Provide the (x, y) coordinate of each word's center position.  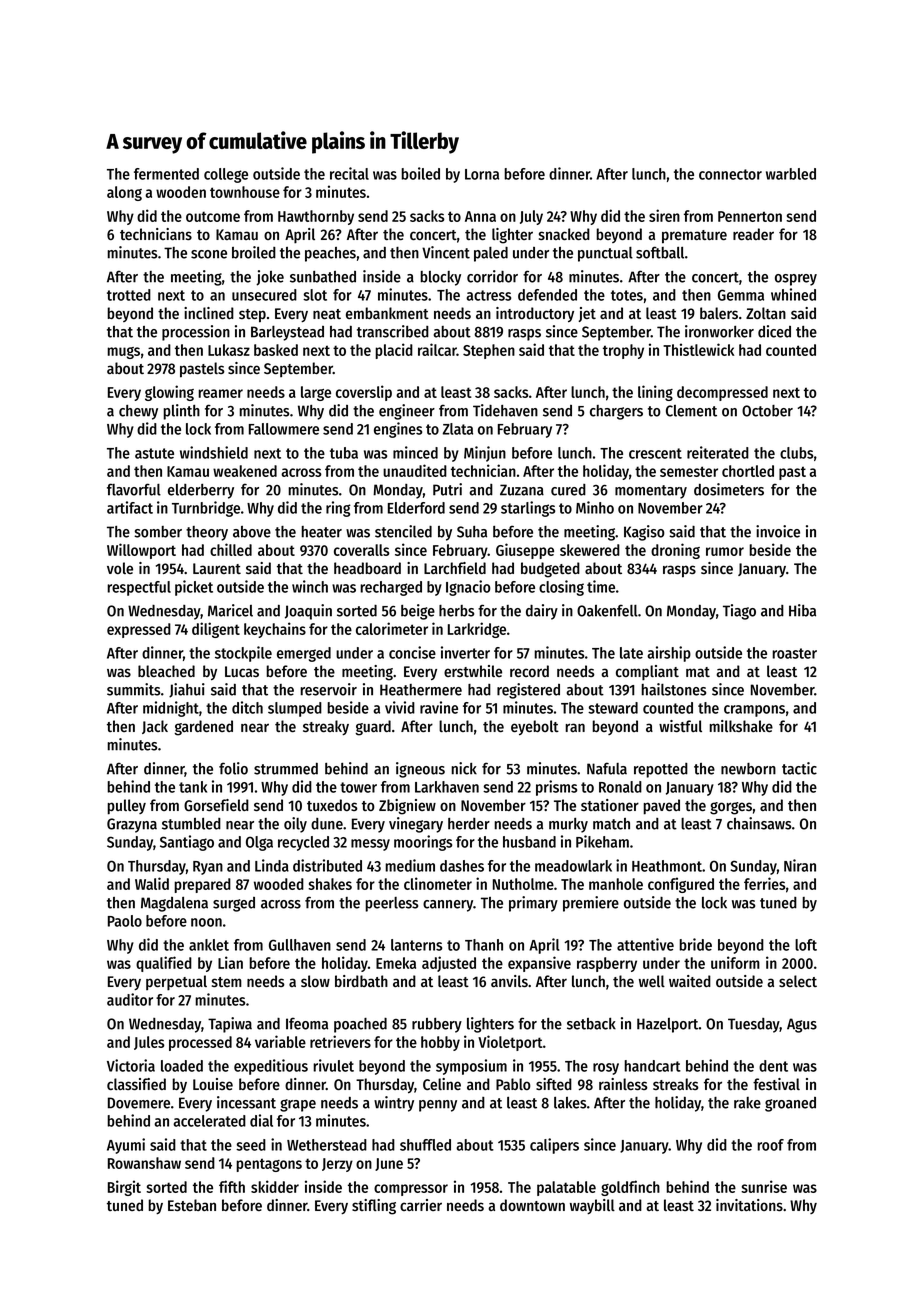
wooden (181, 192)
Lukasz (229, 350)
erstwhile (473, 671)
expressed (139, 630)
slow (315, 981)
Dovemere (139, 1103)
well (652, 981)
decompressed (722, 393)
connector (730, 174)
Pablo (513, 1084)
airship (669, 654)
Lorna (482, 174)
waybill (592, 1206)
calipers (554, 1146)
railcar (437, 349)
